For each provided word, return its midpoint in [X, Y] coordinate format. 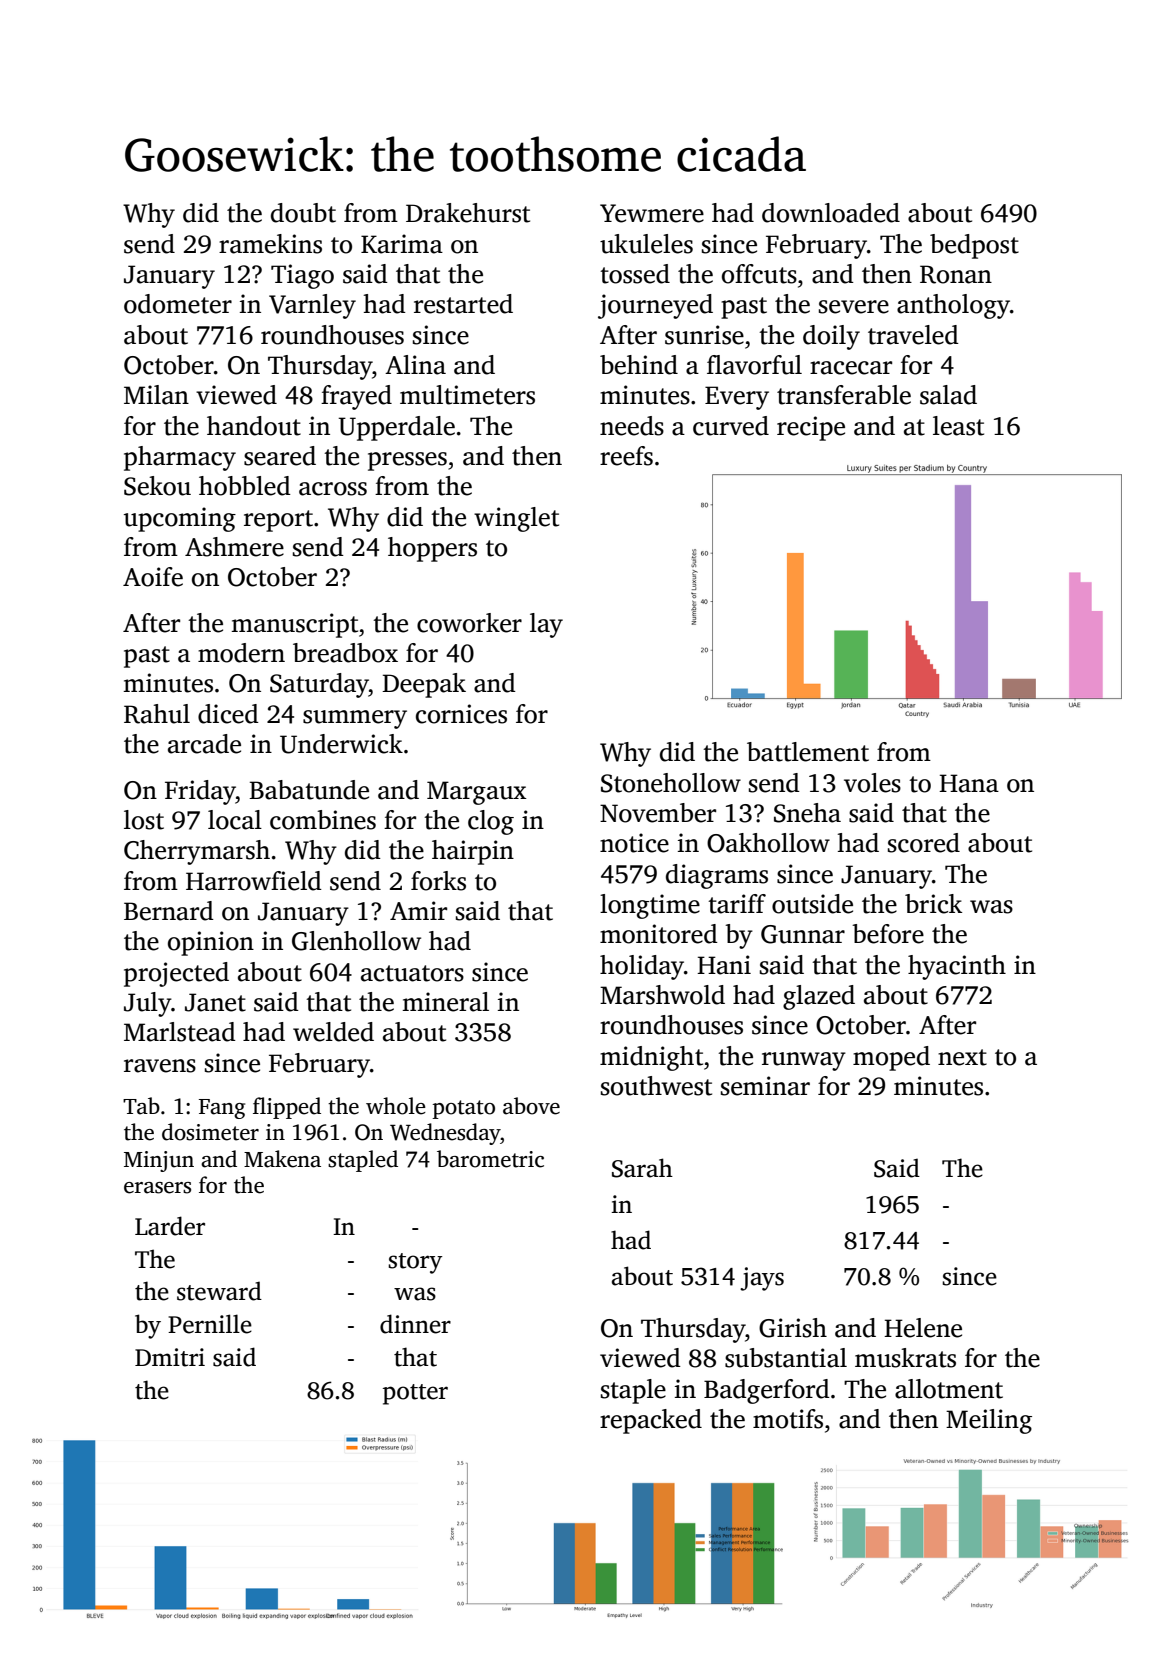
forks [438, 881]
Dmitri [170, 1357]
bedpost [974, 246]
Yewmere [652, 213]
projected [176, 974]
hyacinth [957, 967]
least [958, 426]
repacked [651, 1421]
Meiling [989, 1421]
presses [407, 461]
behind [639, 365]
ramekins [270, 244]
